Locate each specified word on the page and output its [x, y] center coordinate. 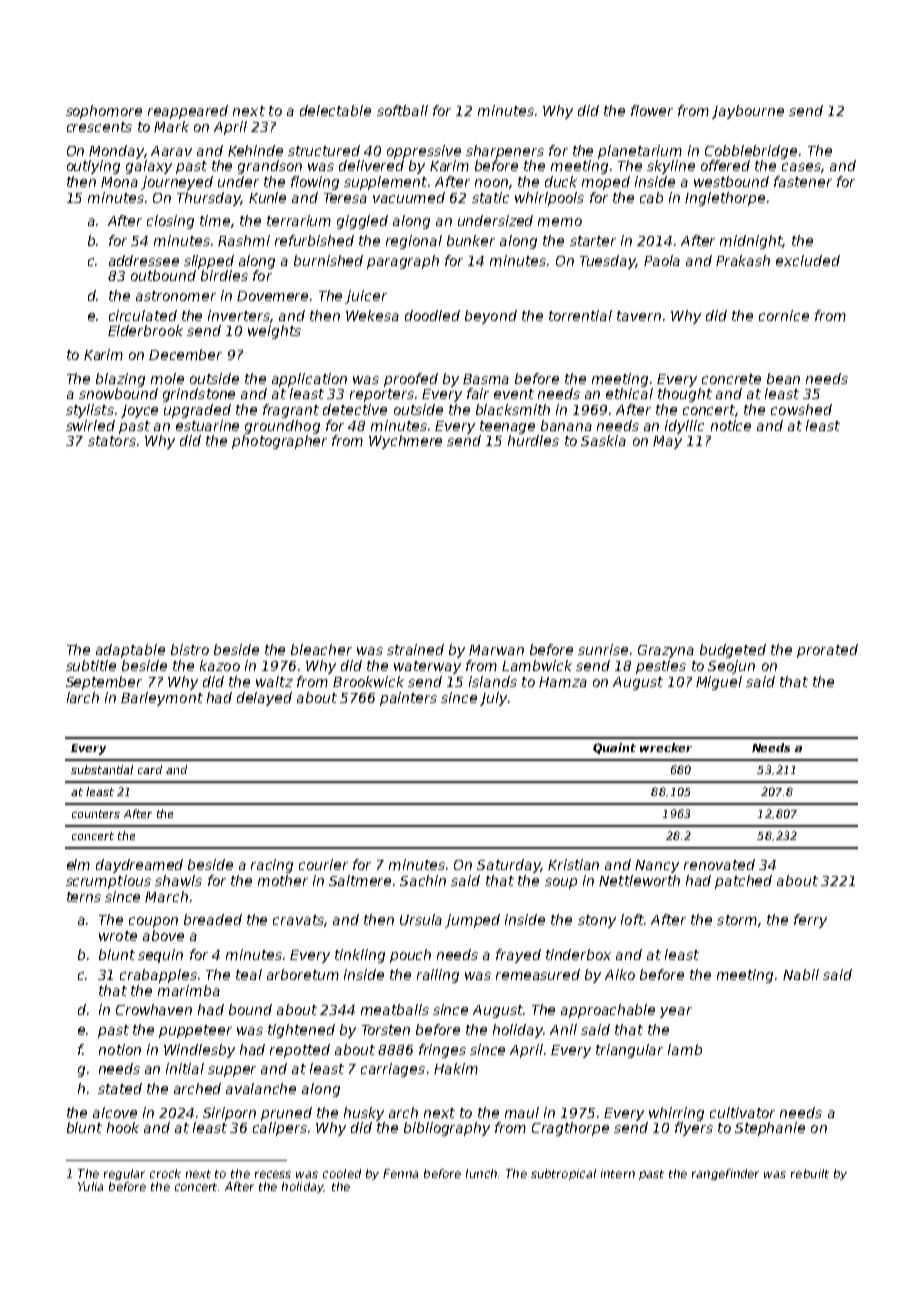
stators [112, 441]
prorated [827, 651]
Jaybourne [748, 112]
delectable [335, 110]
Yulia [90, 1186]
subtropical [563, 1174]
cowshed [801, 409]
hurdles [533, 440]
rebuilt [810, 1173]
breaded [213, 919]
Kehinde [255, 150]
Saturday [508, 866]
